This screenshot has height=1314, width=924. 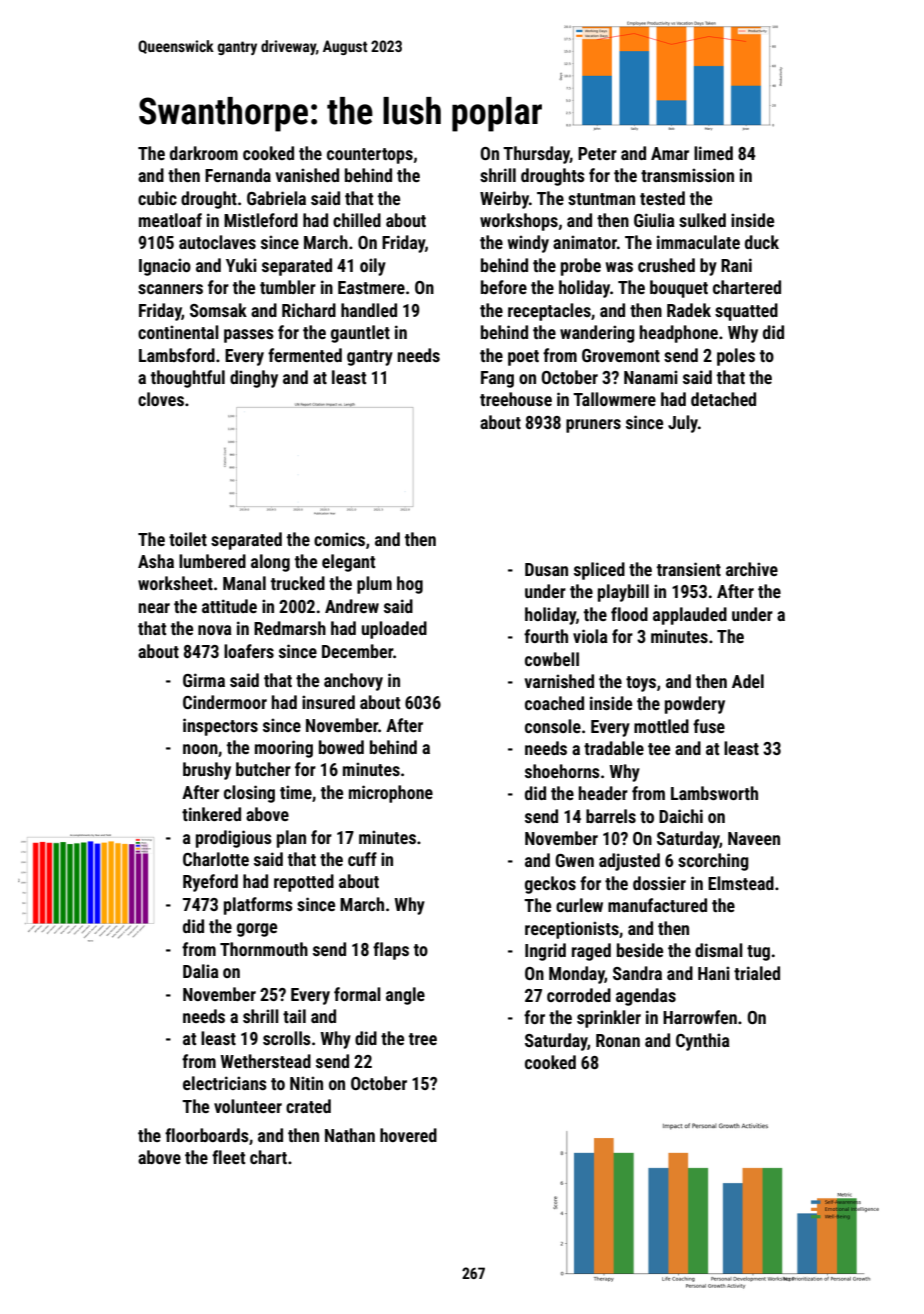 I want to click on Amar, so click(x=670, y=153).
